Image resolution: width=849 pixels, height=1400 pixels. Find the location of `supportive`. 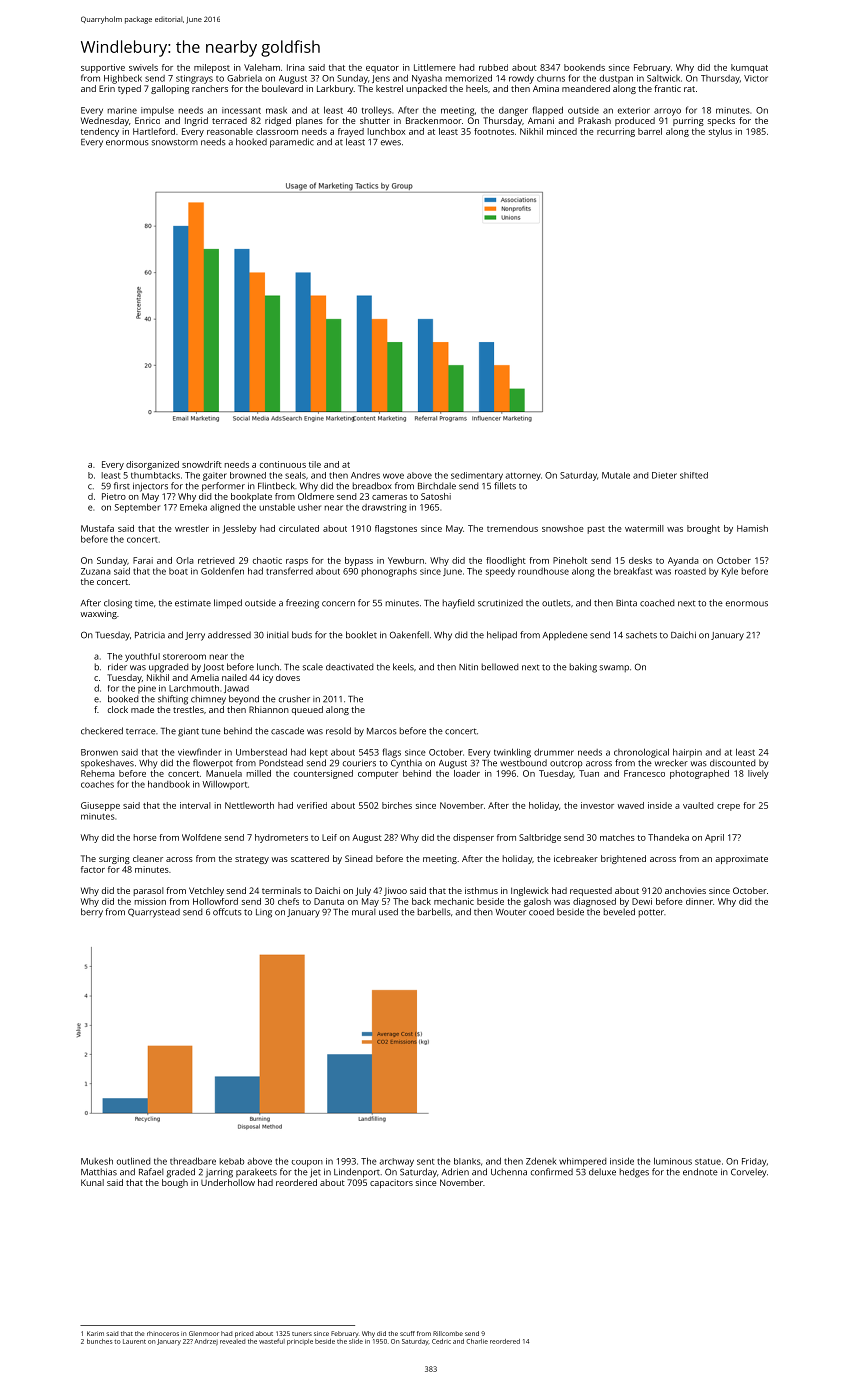

supportive is located at coordinates (103, 68).
